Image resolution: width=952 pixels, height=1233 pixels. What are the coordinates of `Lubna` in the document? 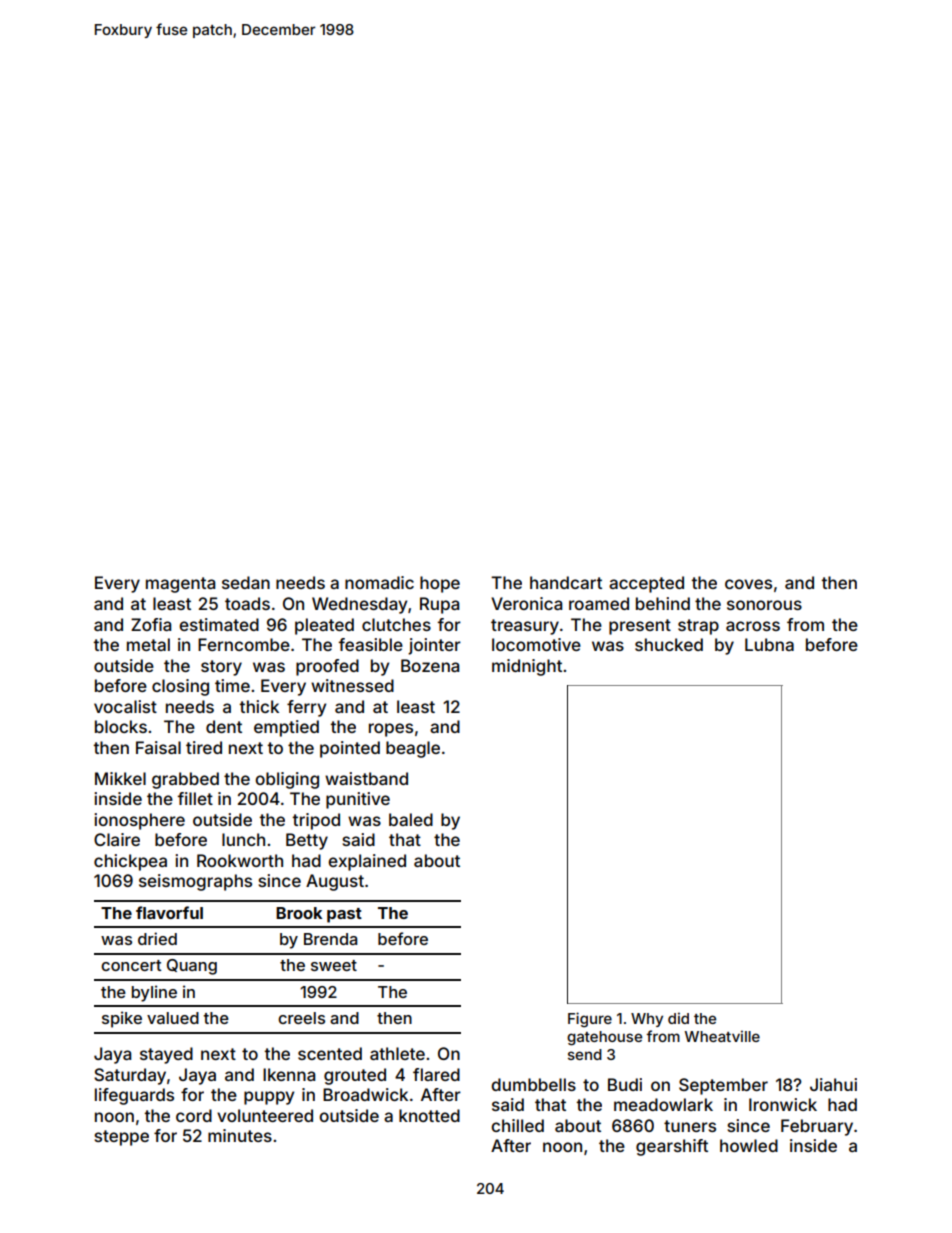 It's located at (769, 644).
